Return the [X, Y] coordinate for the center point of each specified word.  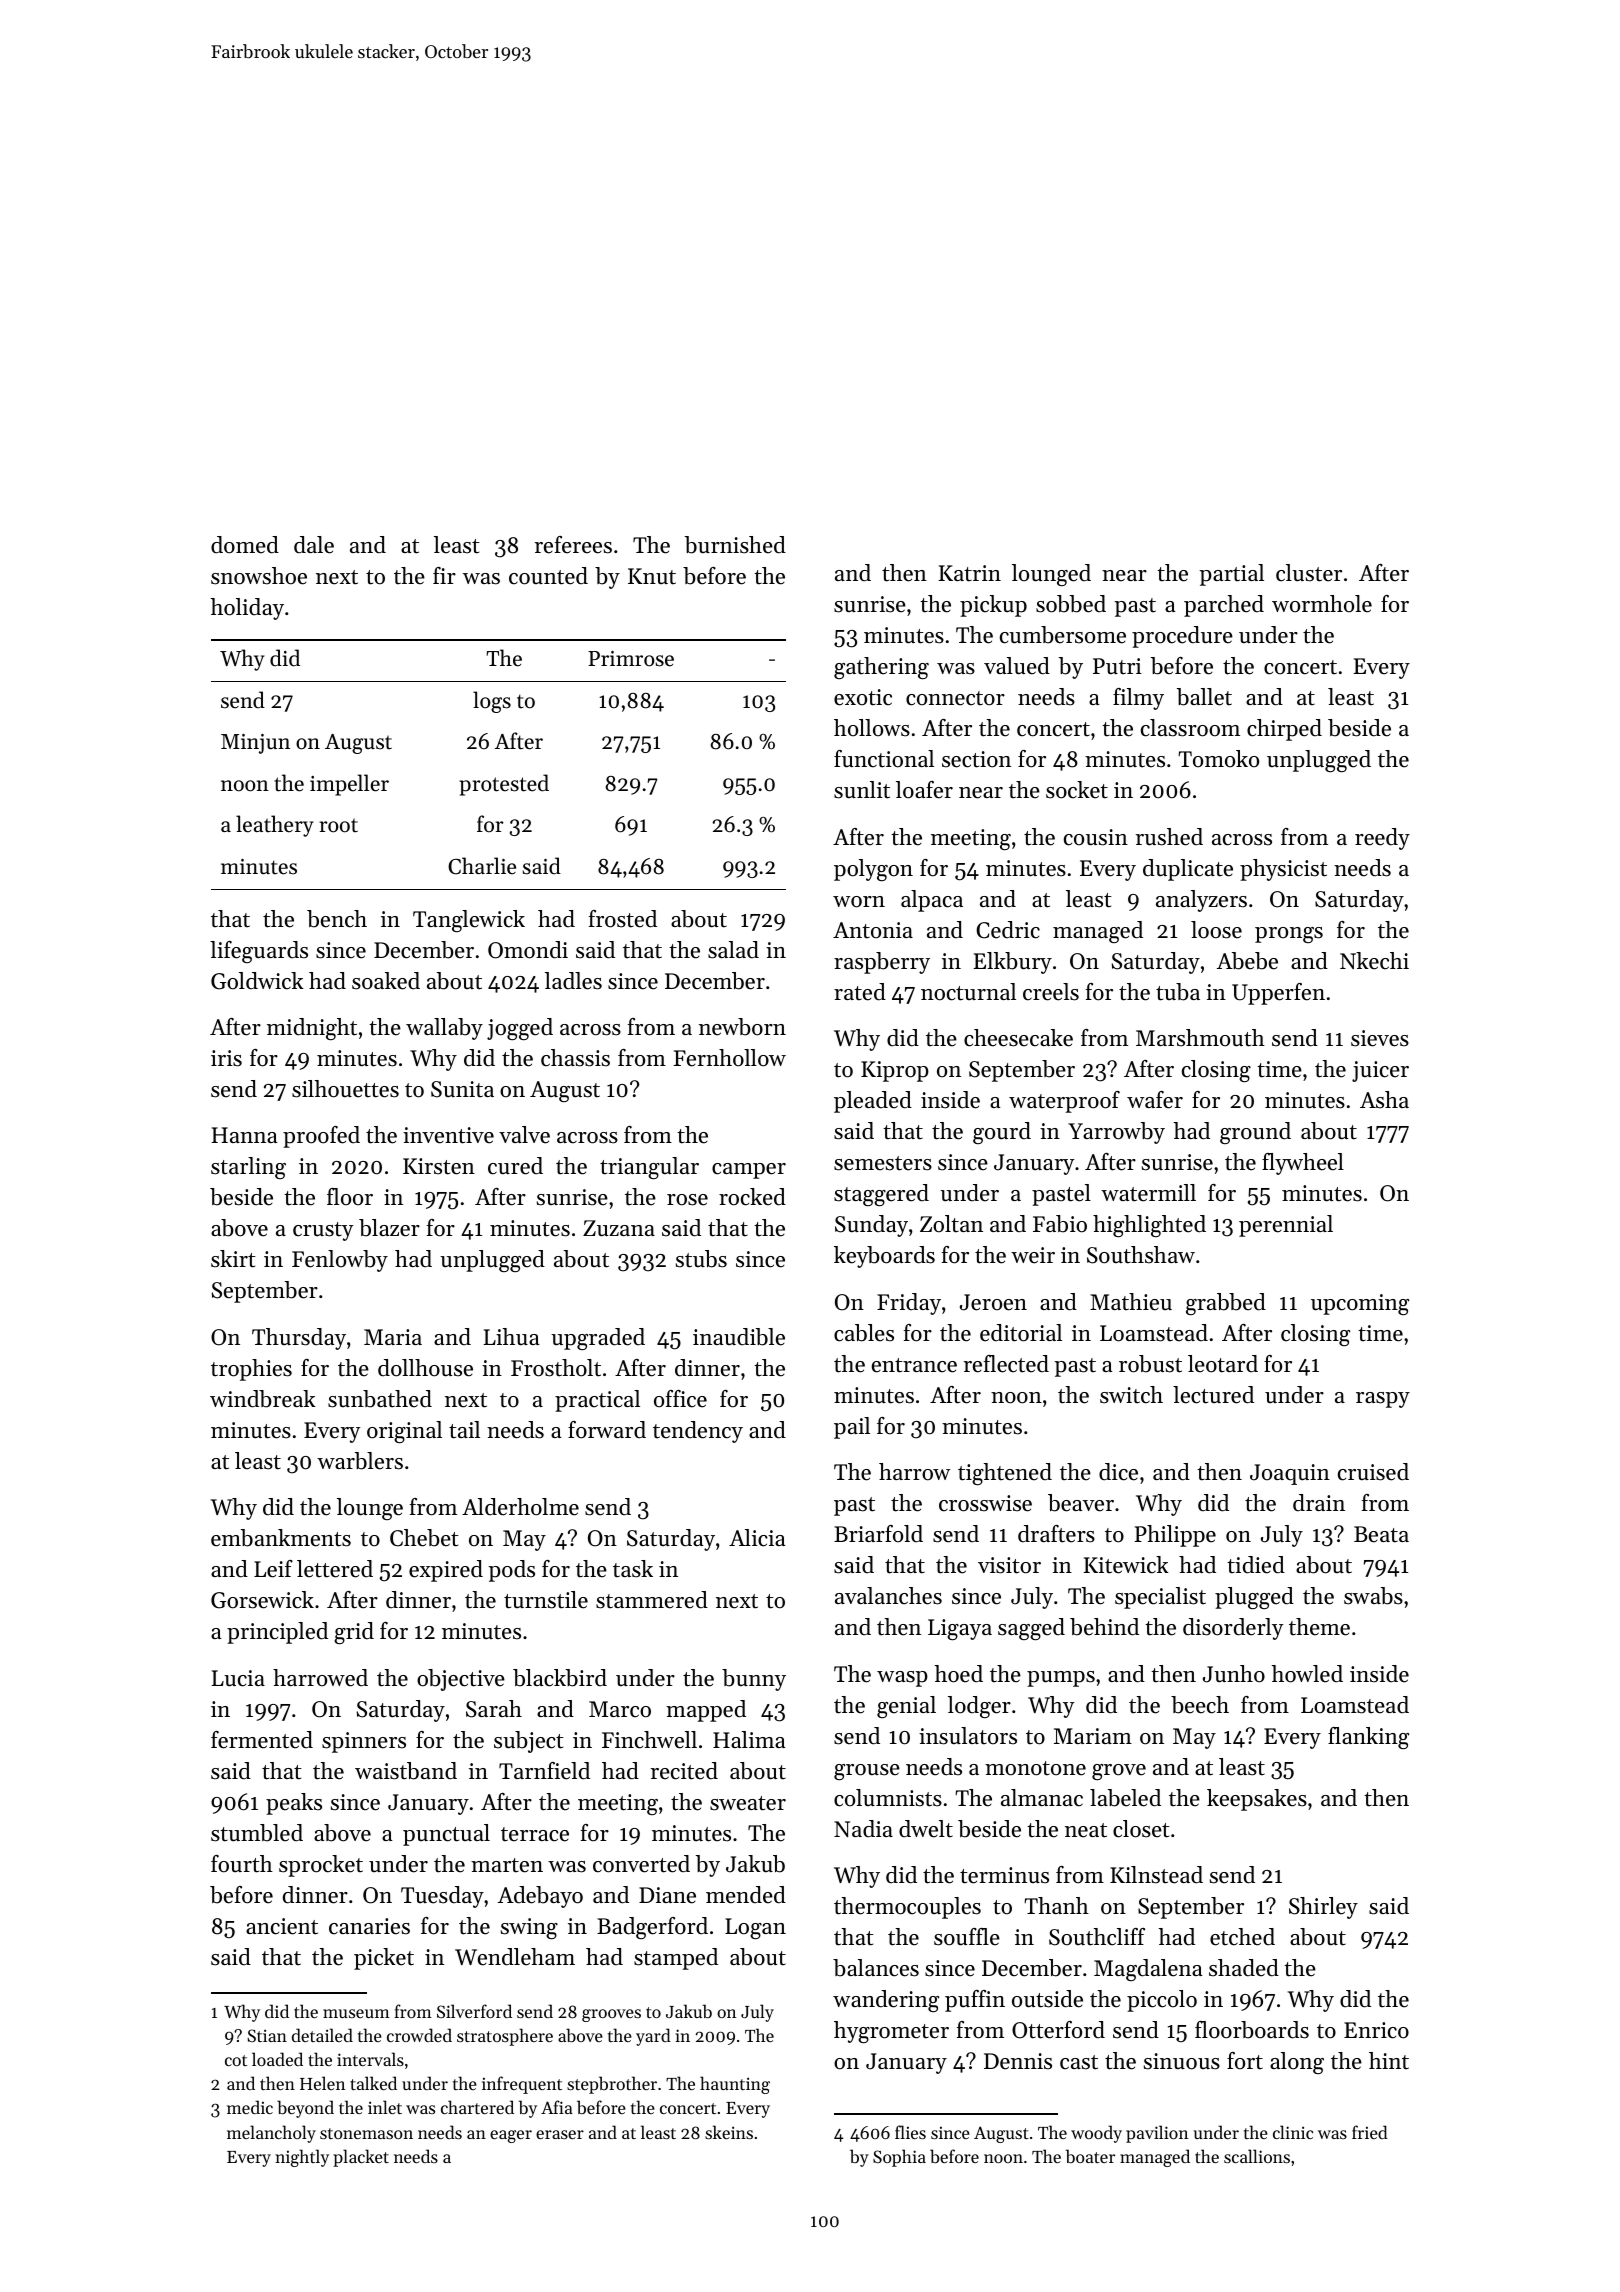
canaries [369, 1926]
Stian [267, 2035]
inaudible [739, 1337]
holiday [247, 609]
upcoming [1360, 1304]
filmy [1138, 699]
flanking [1368, 1738]
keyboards [884, 1257]
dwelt [926, 1829]
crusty [323, 1231]
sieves [1380, 1038]
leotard [1223, 1364]
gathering [881, 668]
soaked [386, 981]
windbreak [263, 1399]
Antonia [873, 930]
